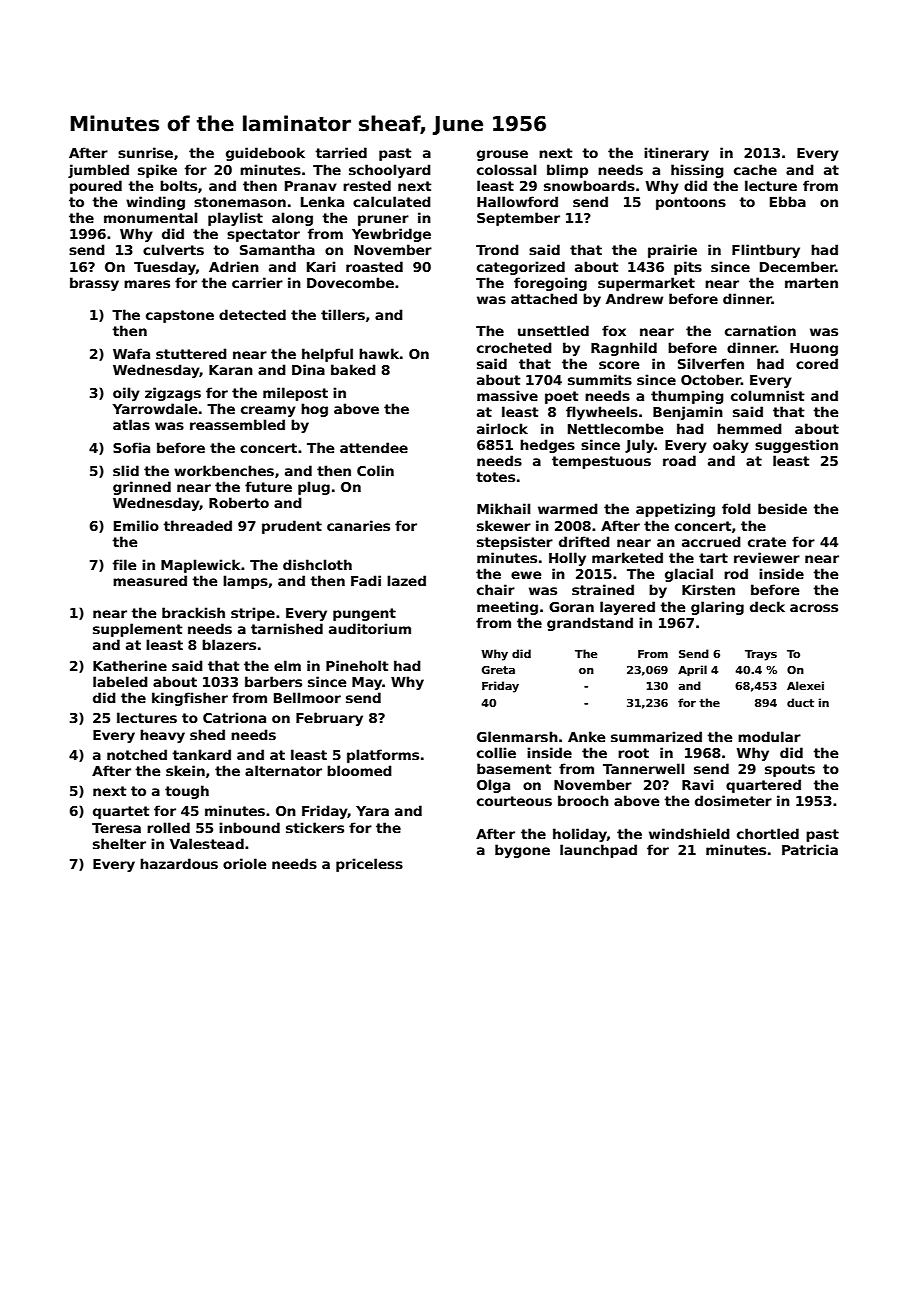  Describe the element at coordinates (145, 152) in the screenshot. I see `sunrise` at that location.
